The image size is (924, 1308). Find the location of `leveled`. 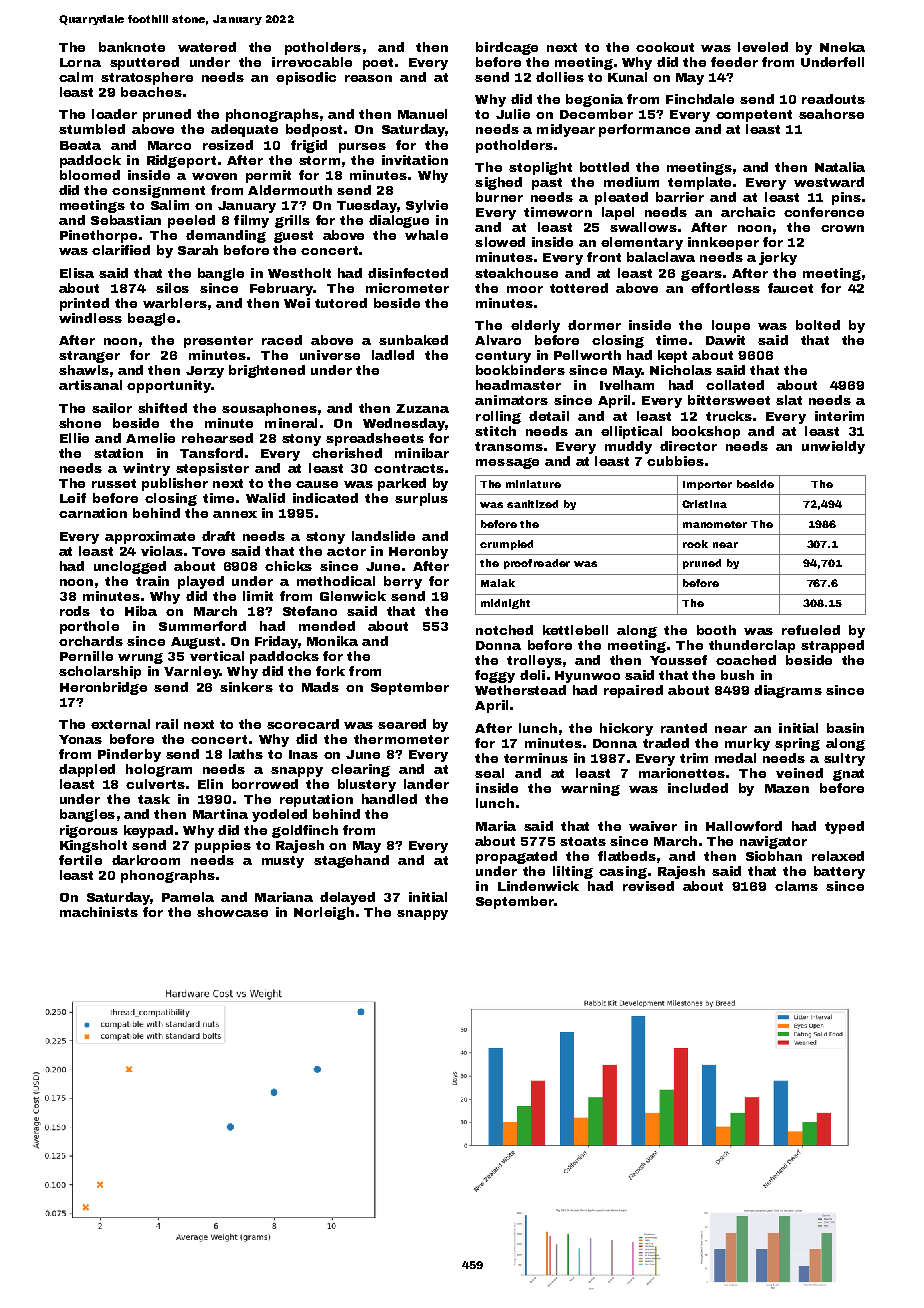

leveled is located at coordinates (763, 47).
